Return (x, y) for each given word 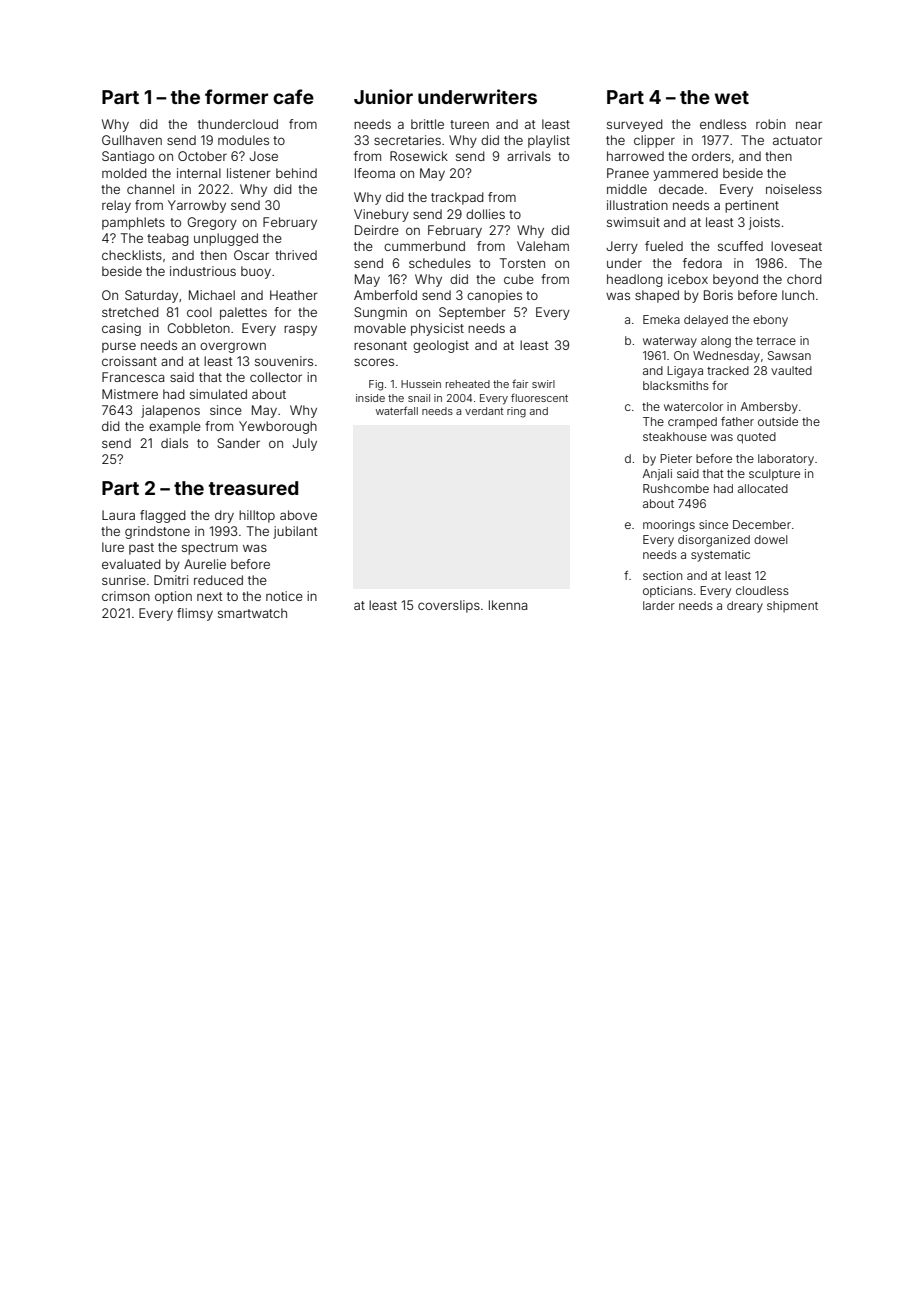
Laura (118, 515)
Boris (718, 295)
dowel (770, 539)
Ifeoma (375, 173)
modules (243, 140)
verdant (484, 411)
